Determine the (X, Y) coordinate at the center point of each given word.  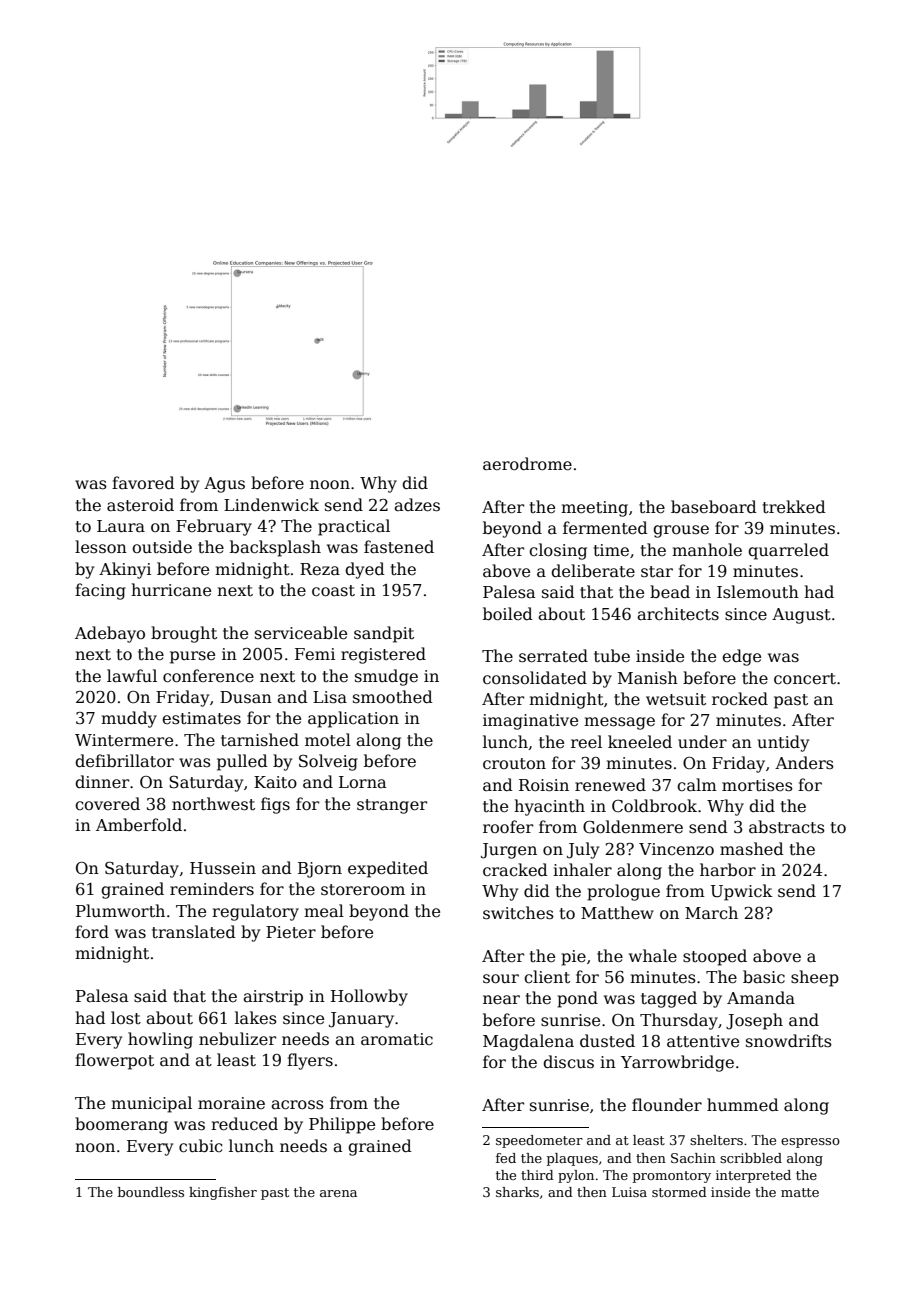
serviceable (301, 633)
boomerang (121, 1125)
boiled (508, 614)
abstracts (787, 826)
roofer (508, 827)
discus (568, 1062)
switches (518, 913)
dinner (102, 782)
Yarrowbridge (677, 1063)
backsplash (275, 548)
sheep (815, 978)
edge (741, 657)
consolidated (535, 678)
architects (678, 614)
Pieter (291, 932)
